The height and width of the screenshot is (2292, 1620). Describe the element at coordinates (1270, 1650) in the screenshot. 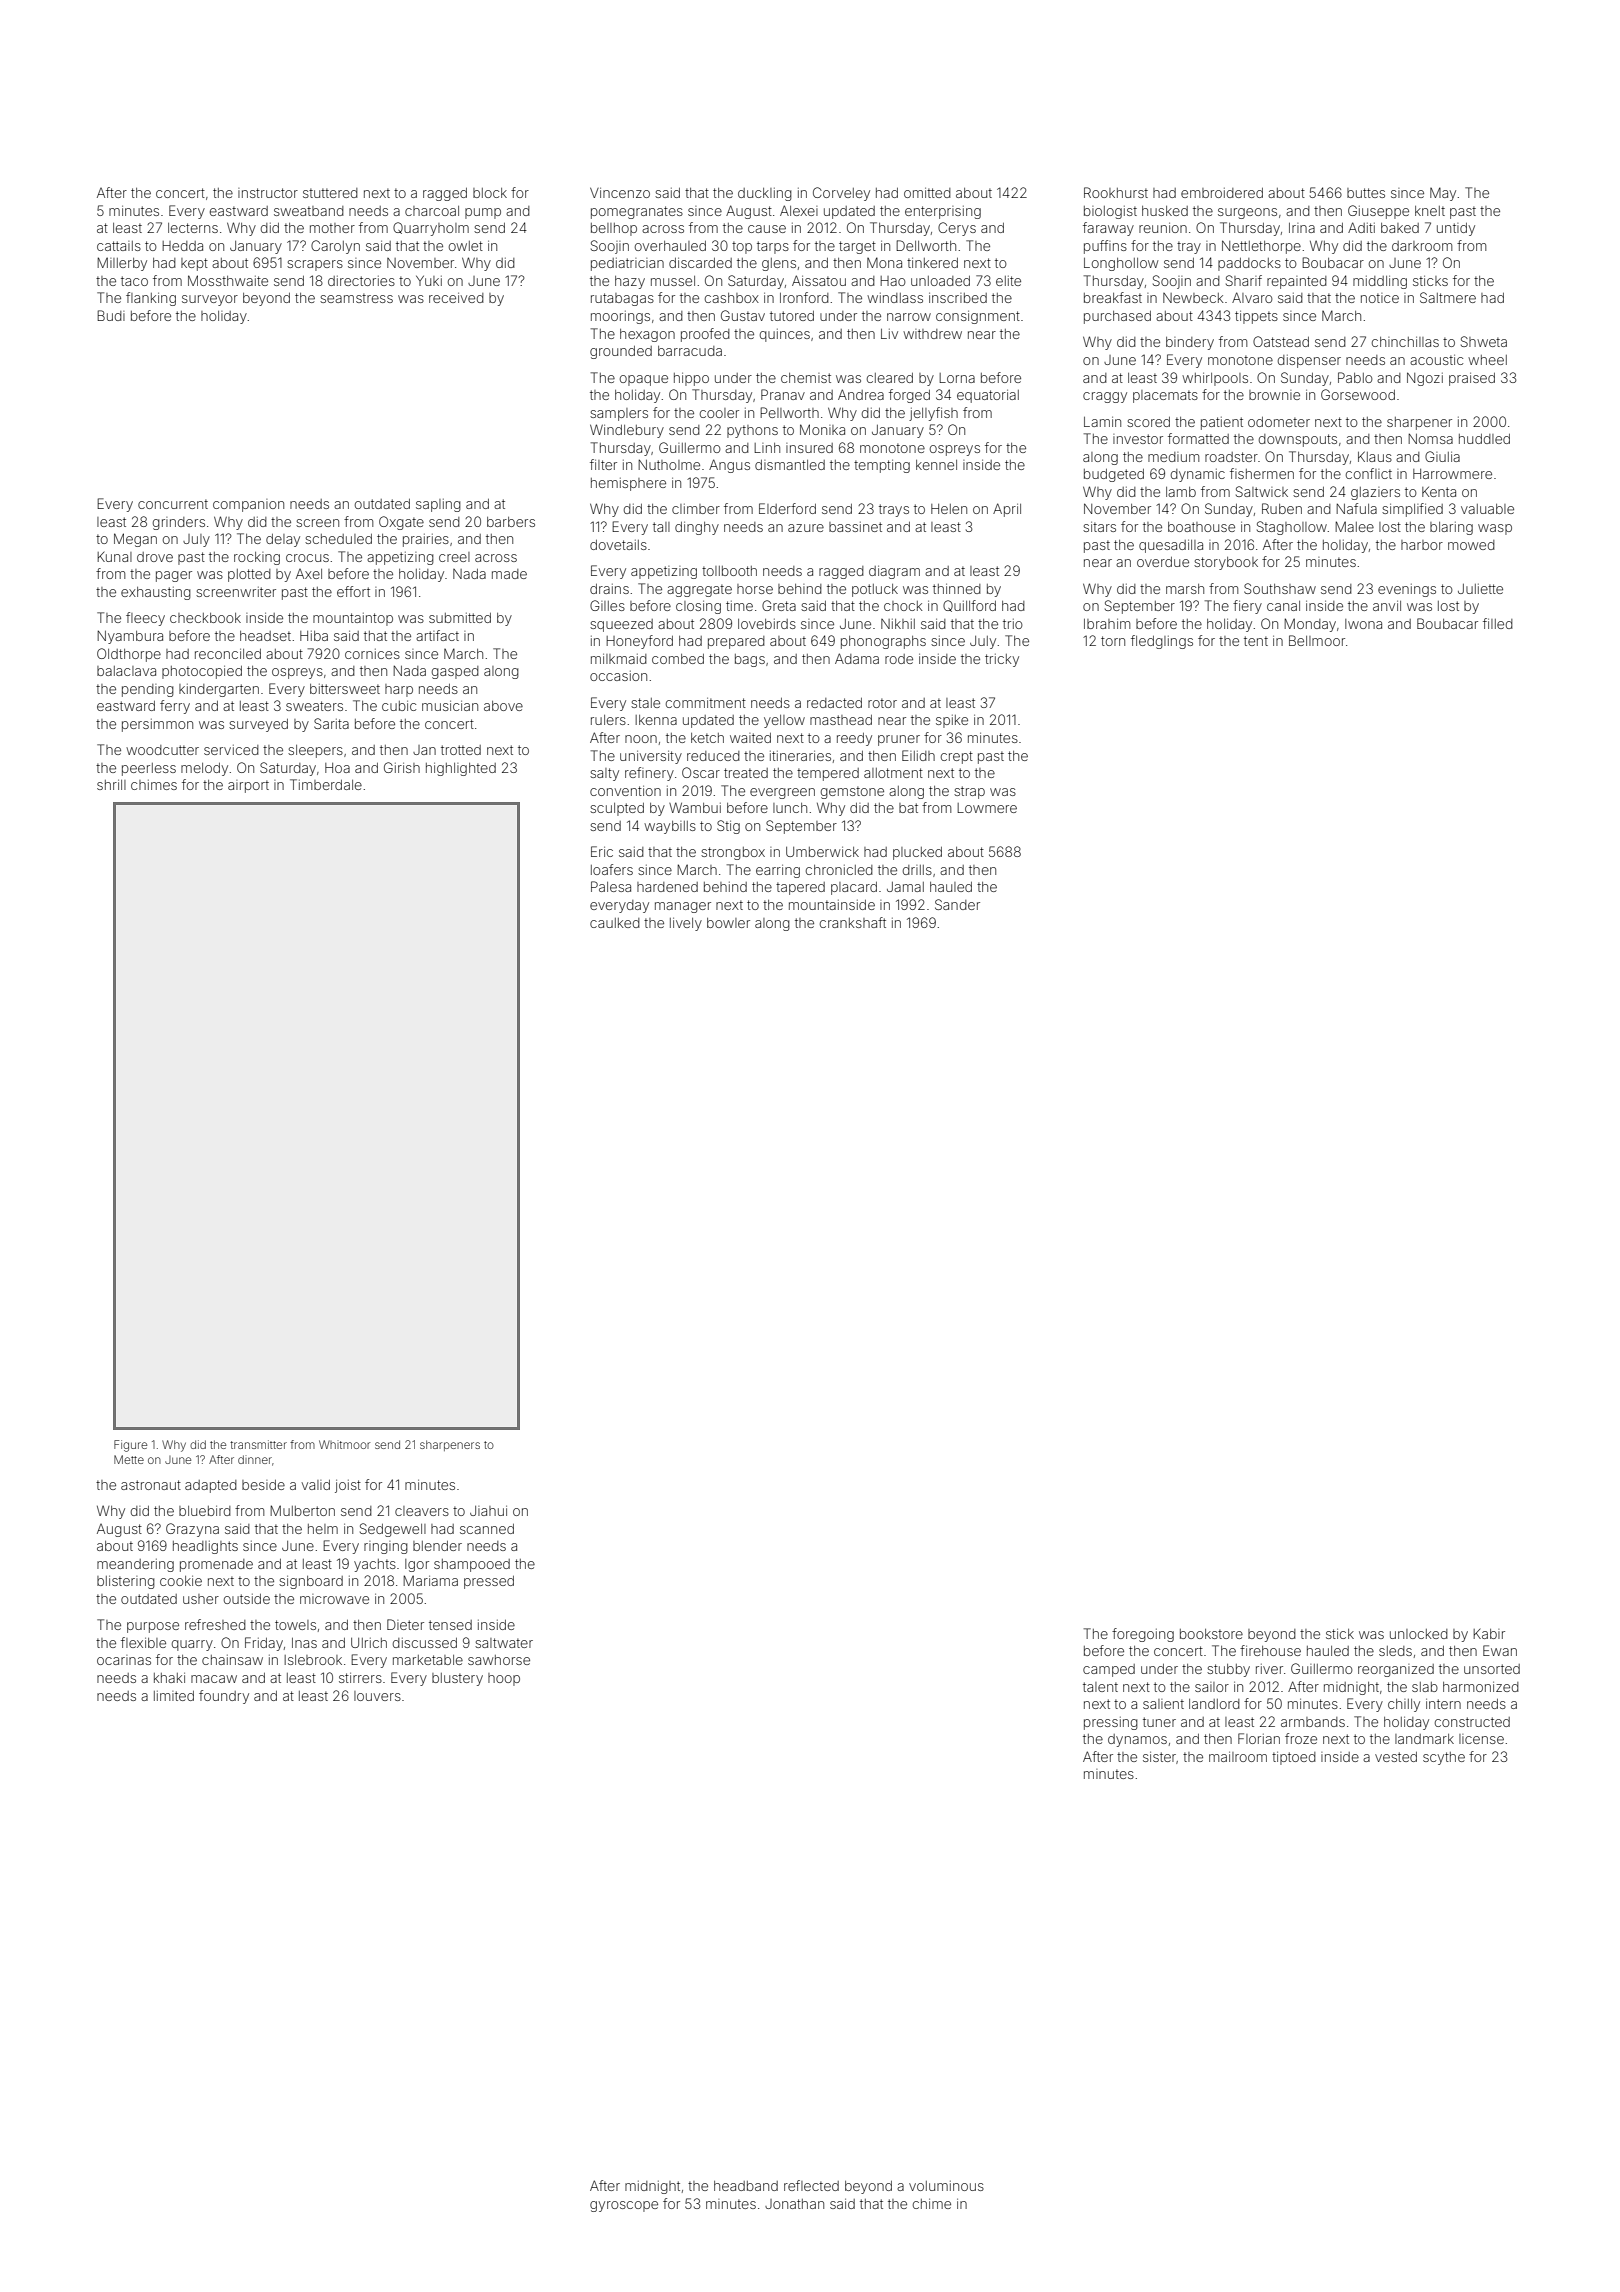

I see `firehouse` at that location.
